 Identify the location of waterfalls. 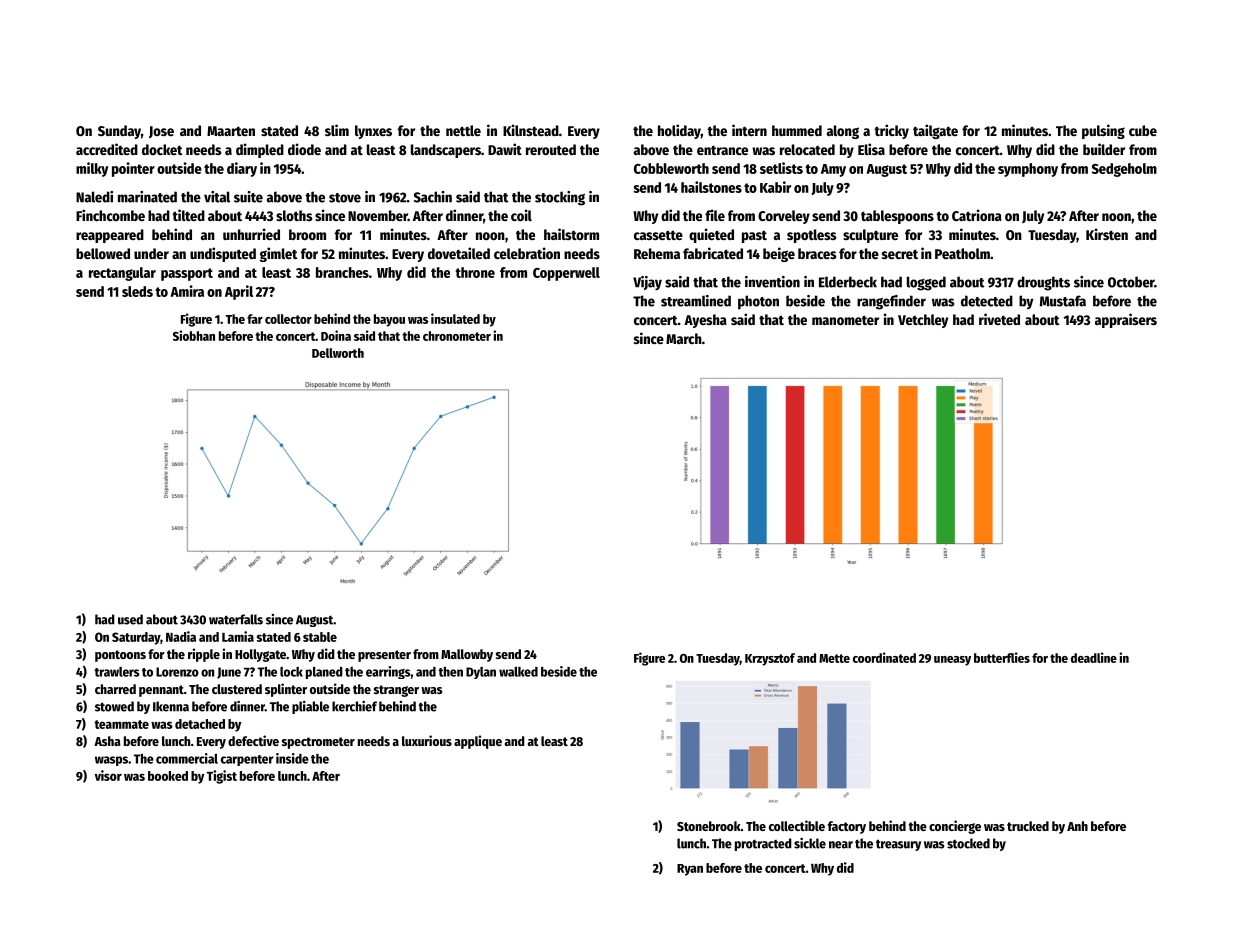
(236, 619).
